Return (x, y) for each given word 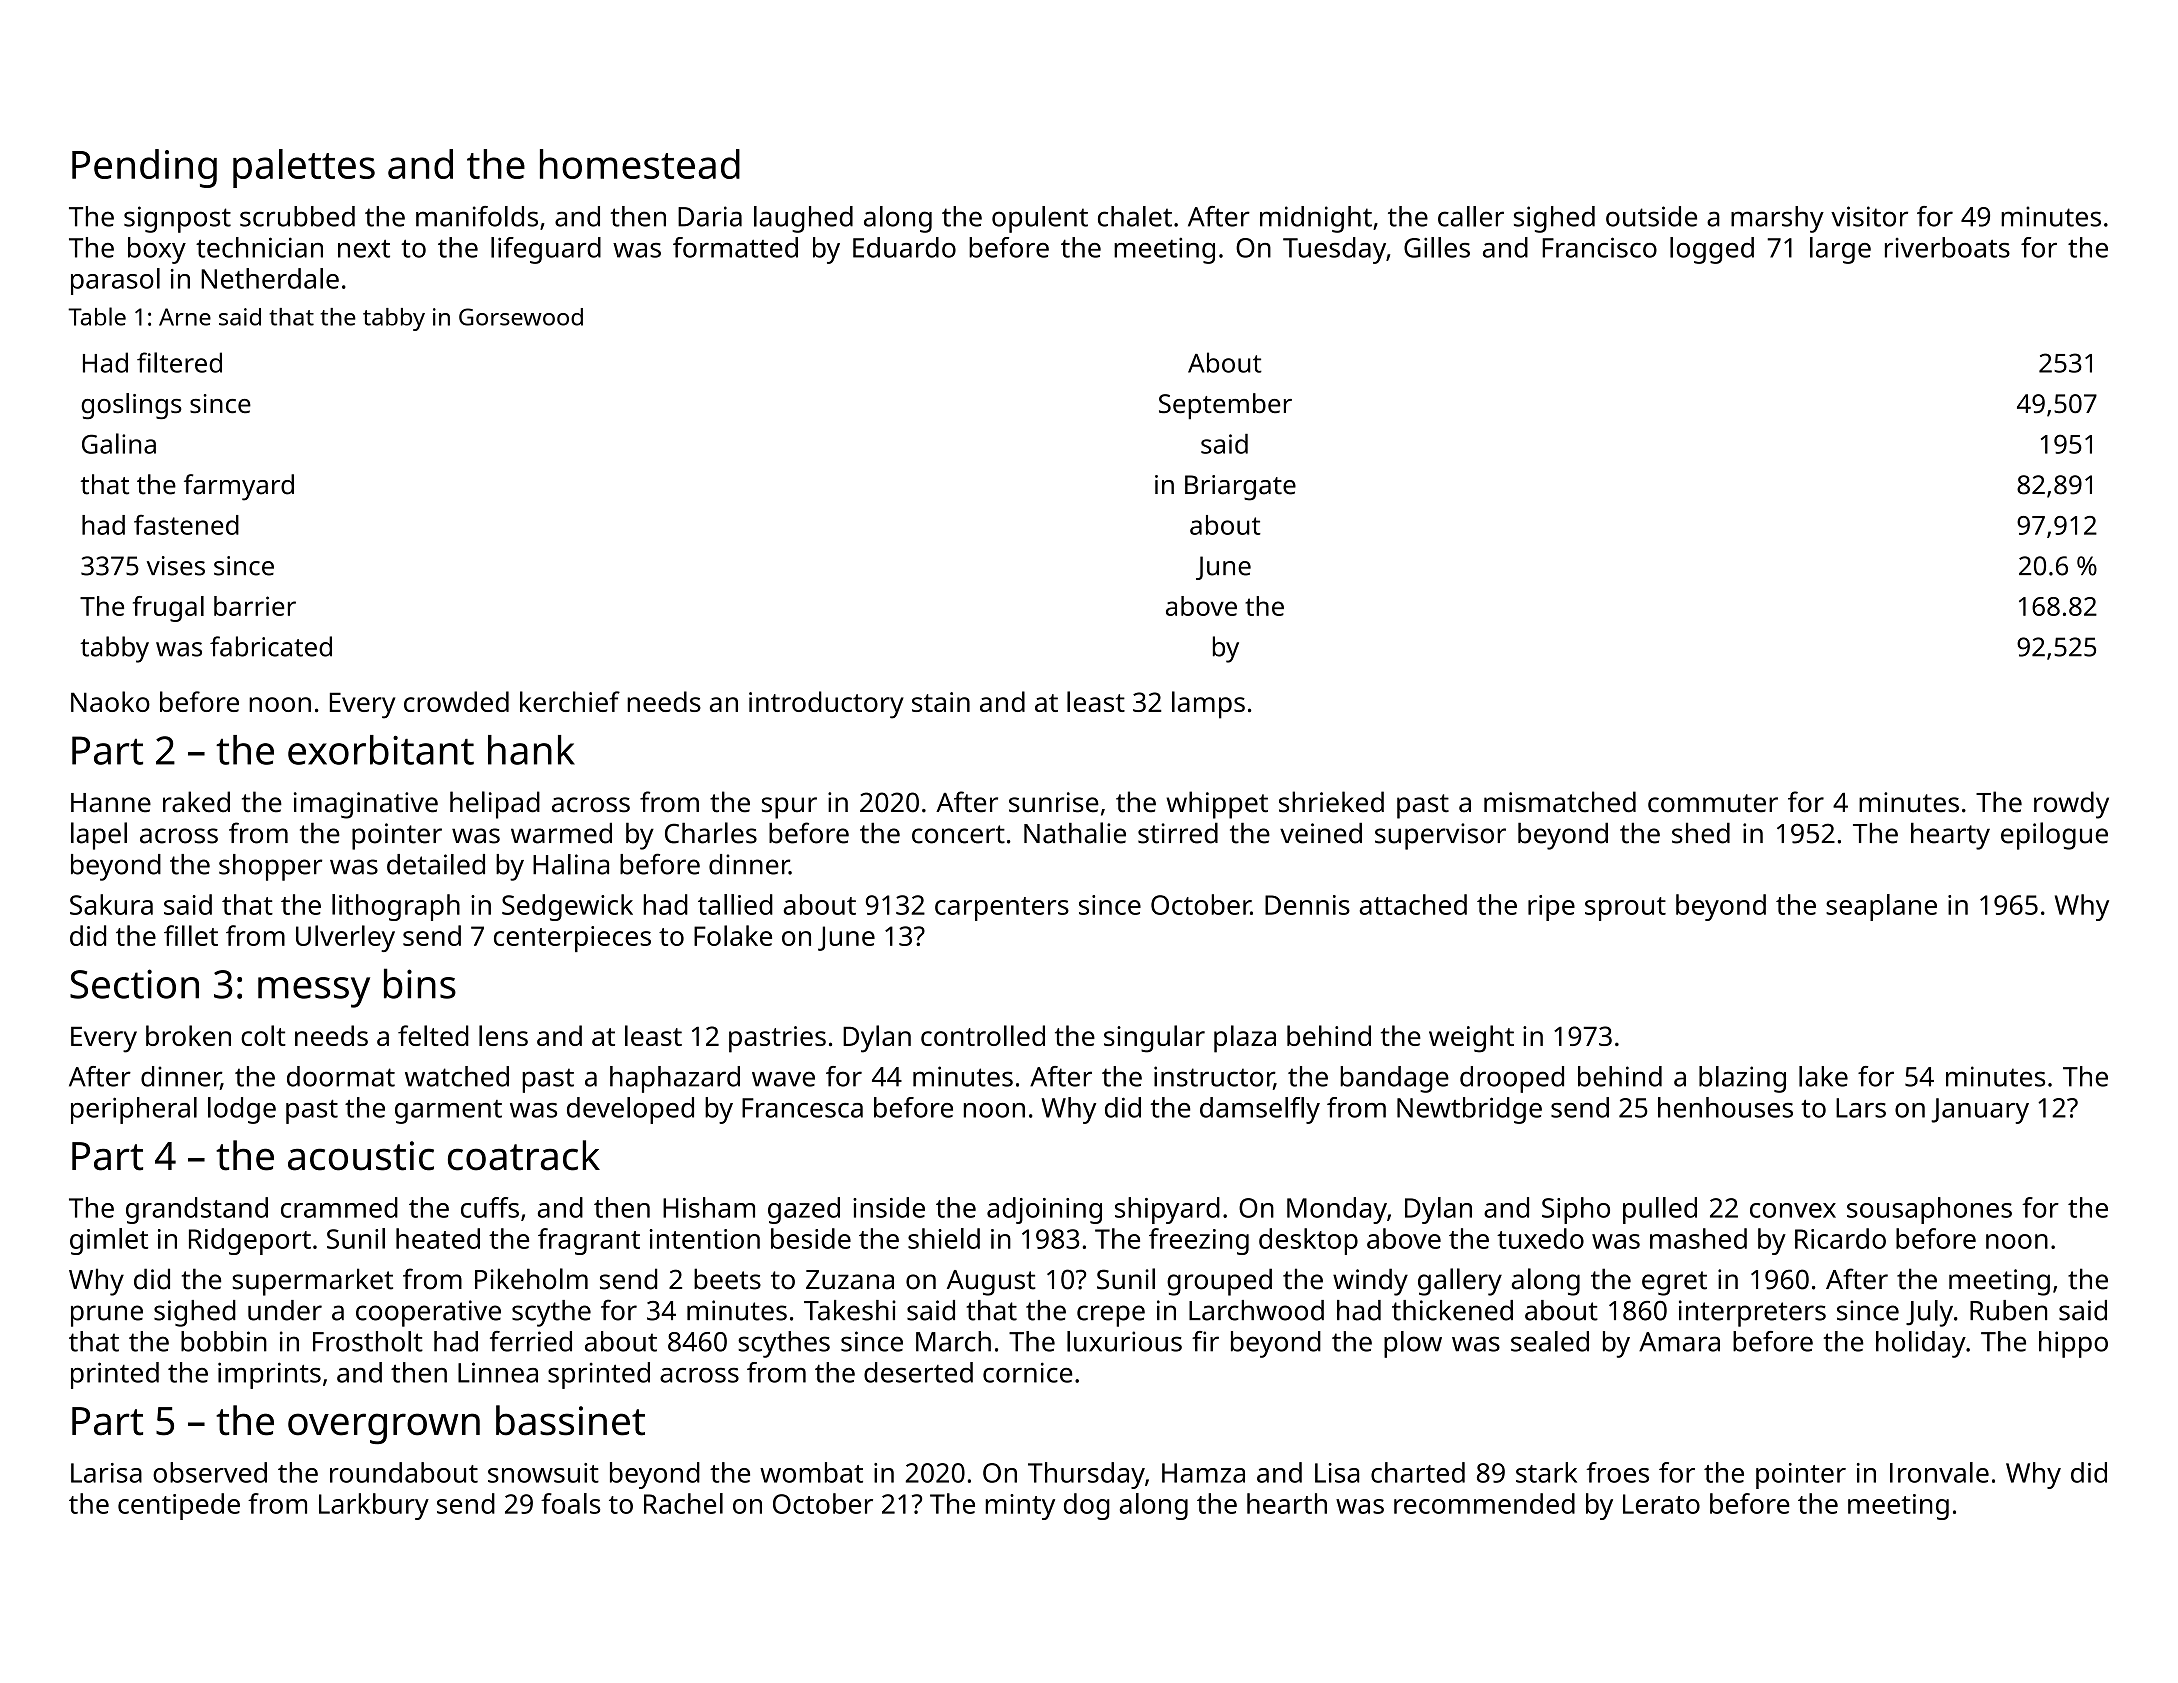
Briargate (1240, 488)
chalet (1135, 216)
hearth (1287, 1503)
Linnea (498, 1372)
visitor (1869, 216)
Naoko (110, 701)
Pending (144, 168)
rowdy (2071, 805)
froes (1617, 1472)
